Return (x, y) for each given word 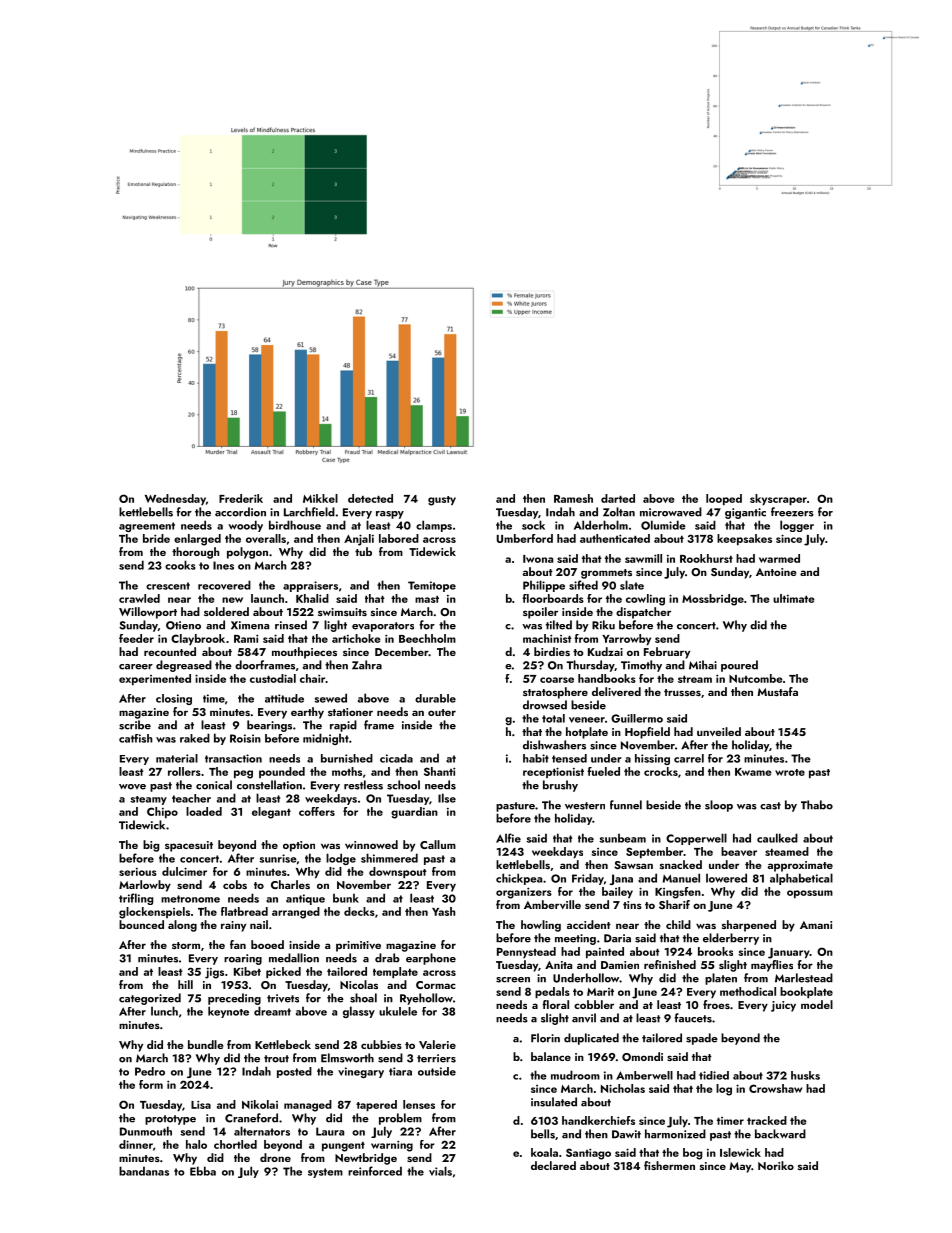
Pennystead (526, 952)
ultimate (794, 598)
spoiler (540, 613)
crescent (168, 586)
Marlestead (804, 978)
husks (805, 1075)
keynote (228, 1012)
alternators (262, 1131)
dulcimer (184, 871)
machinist (547, 638)
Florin (545, 1038)
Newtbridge (366, 1159)
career (136, 667)
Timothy (641, 666)
